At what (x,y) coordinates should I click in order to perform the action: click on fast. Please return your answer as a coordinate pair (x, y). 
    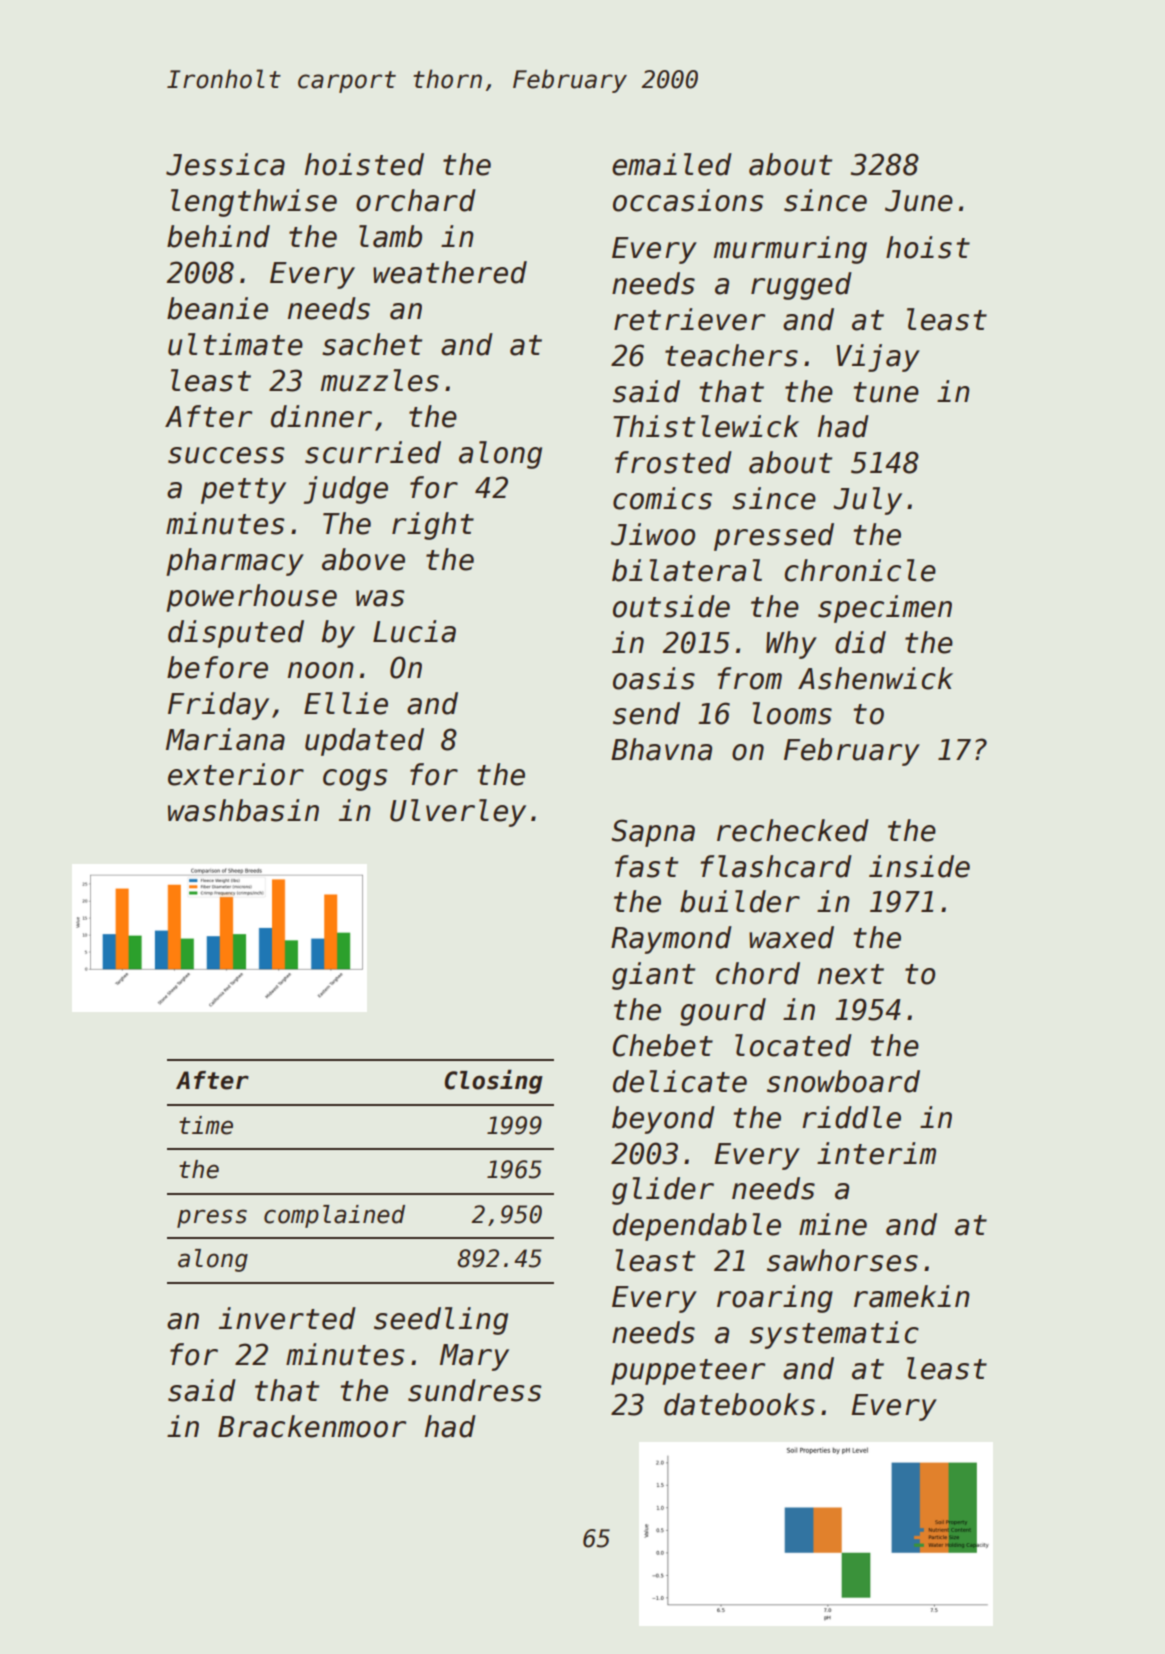
    Looking at the image, I should click on (646, 866).
